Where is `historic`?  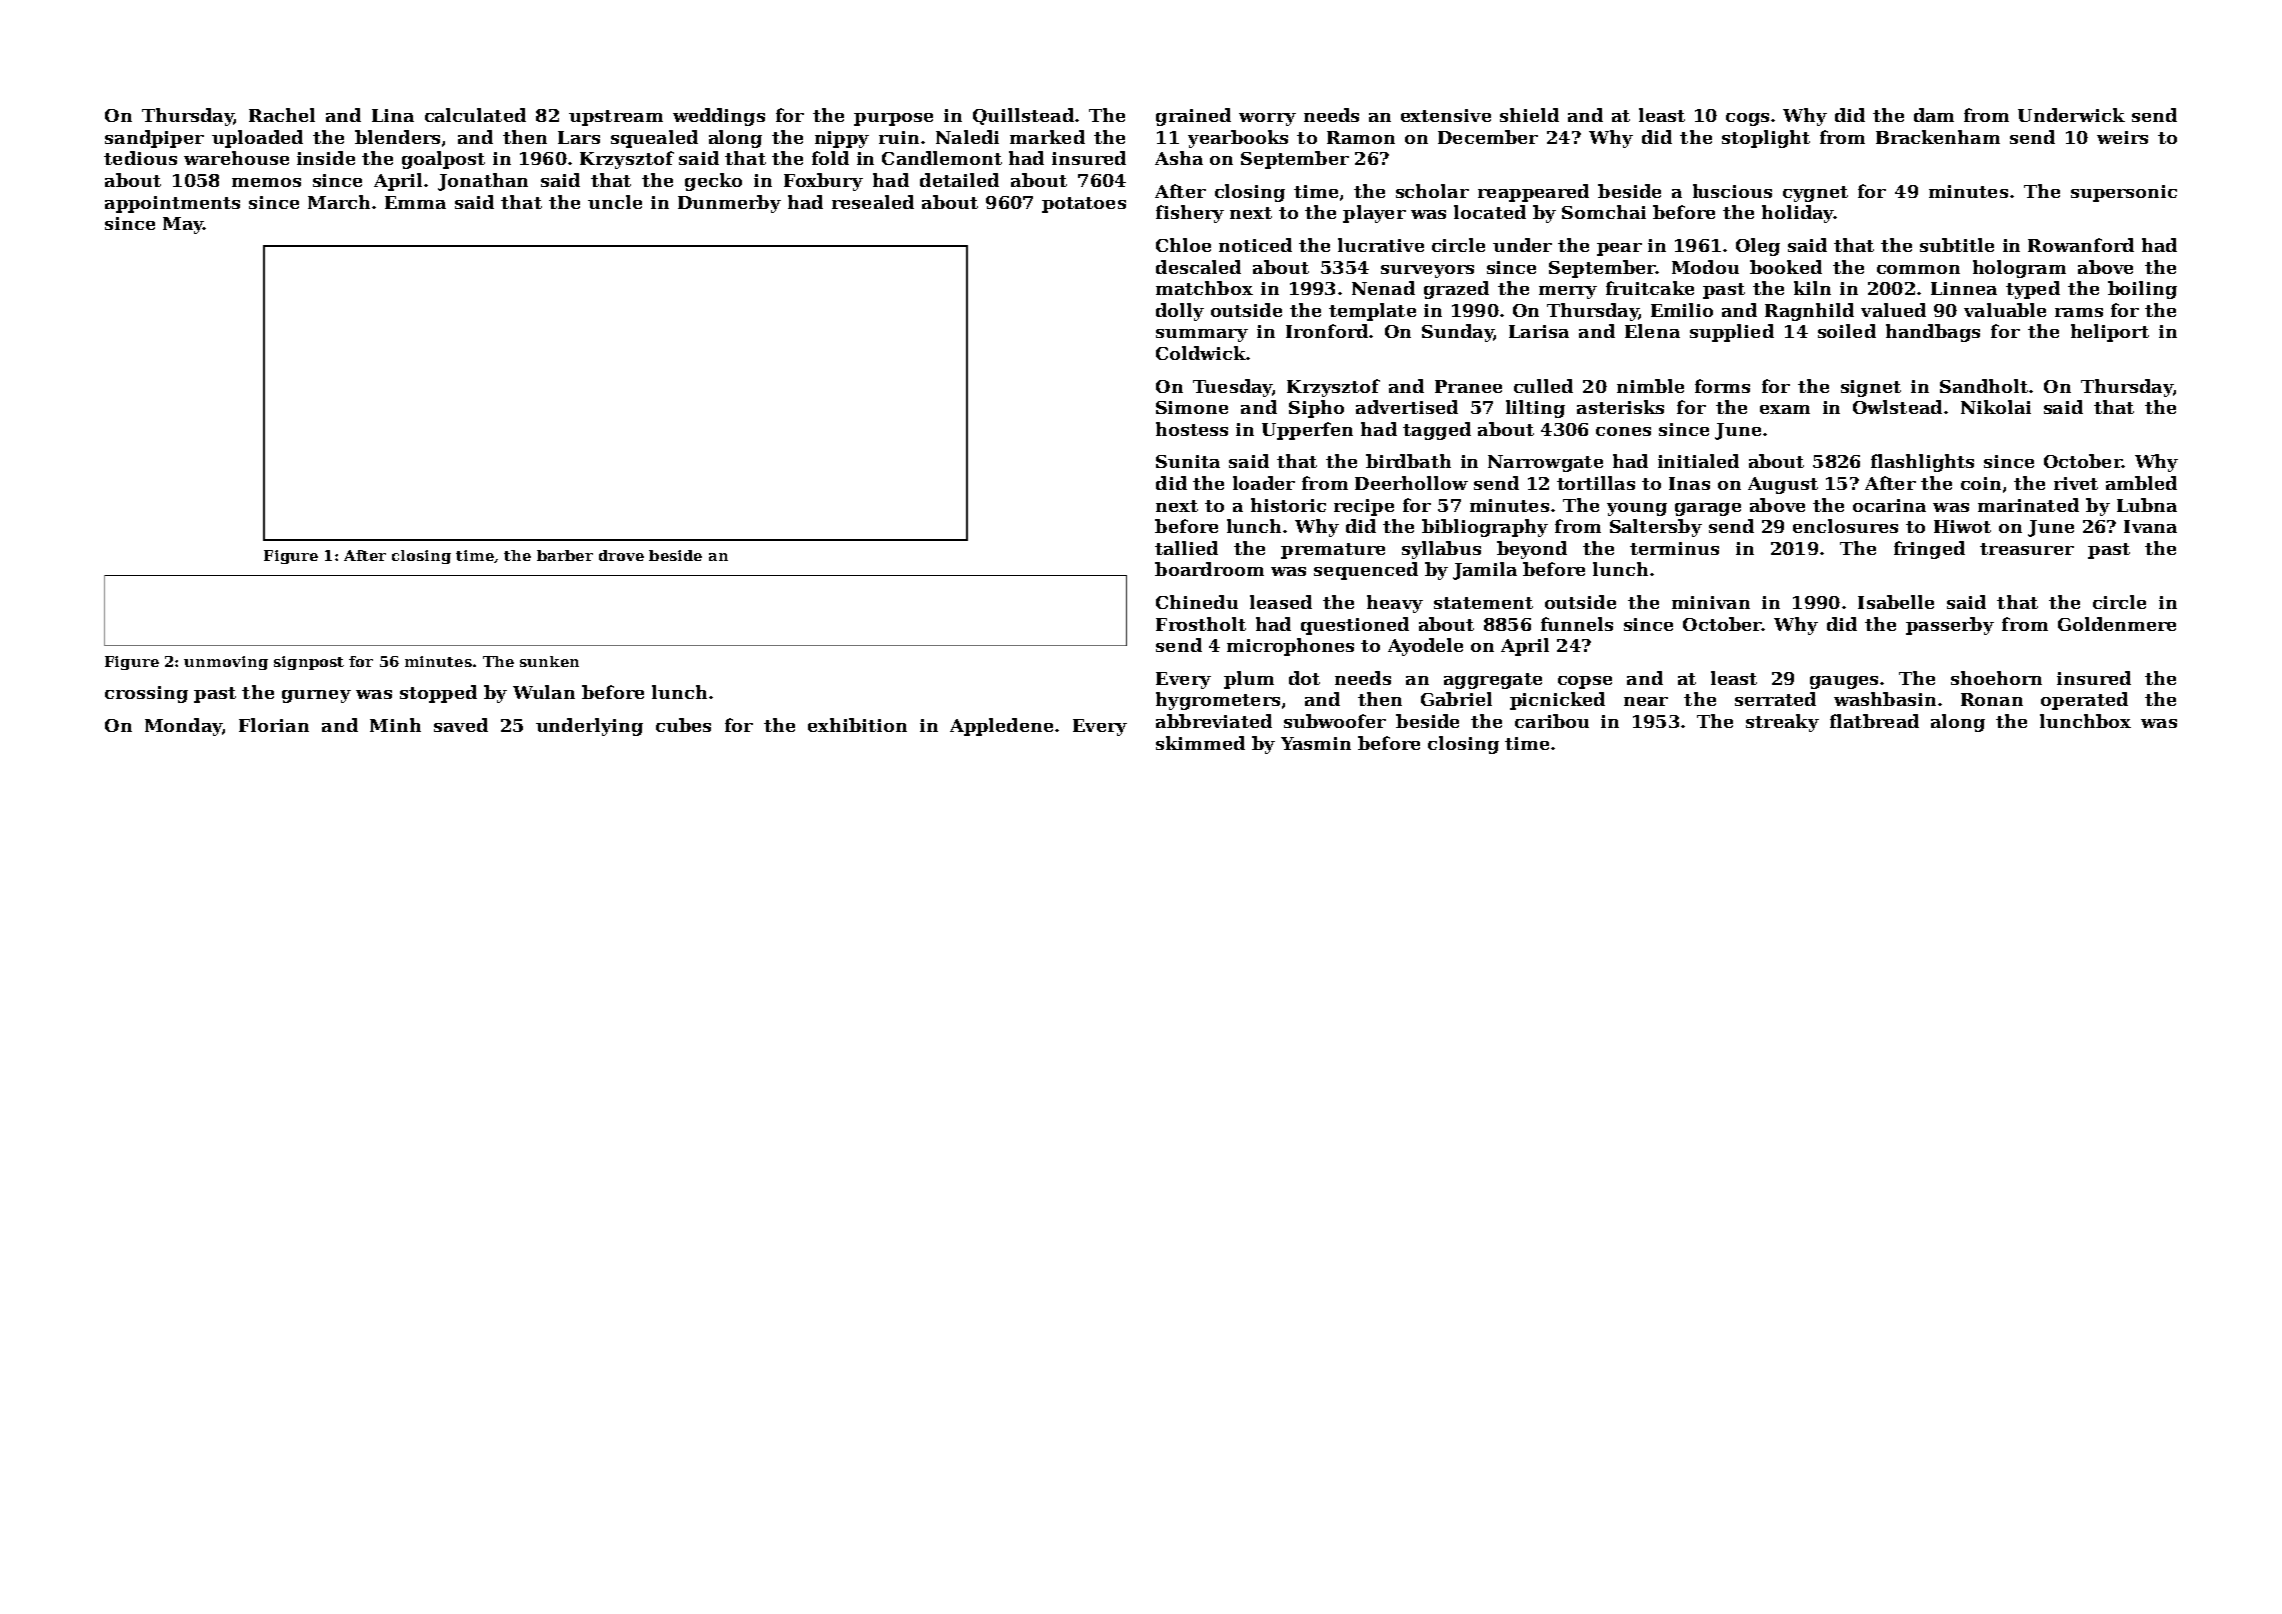
historic is located at coordinates (1288, 505).
